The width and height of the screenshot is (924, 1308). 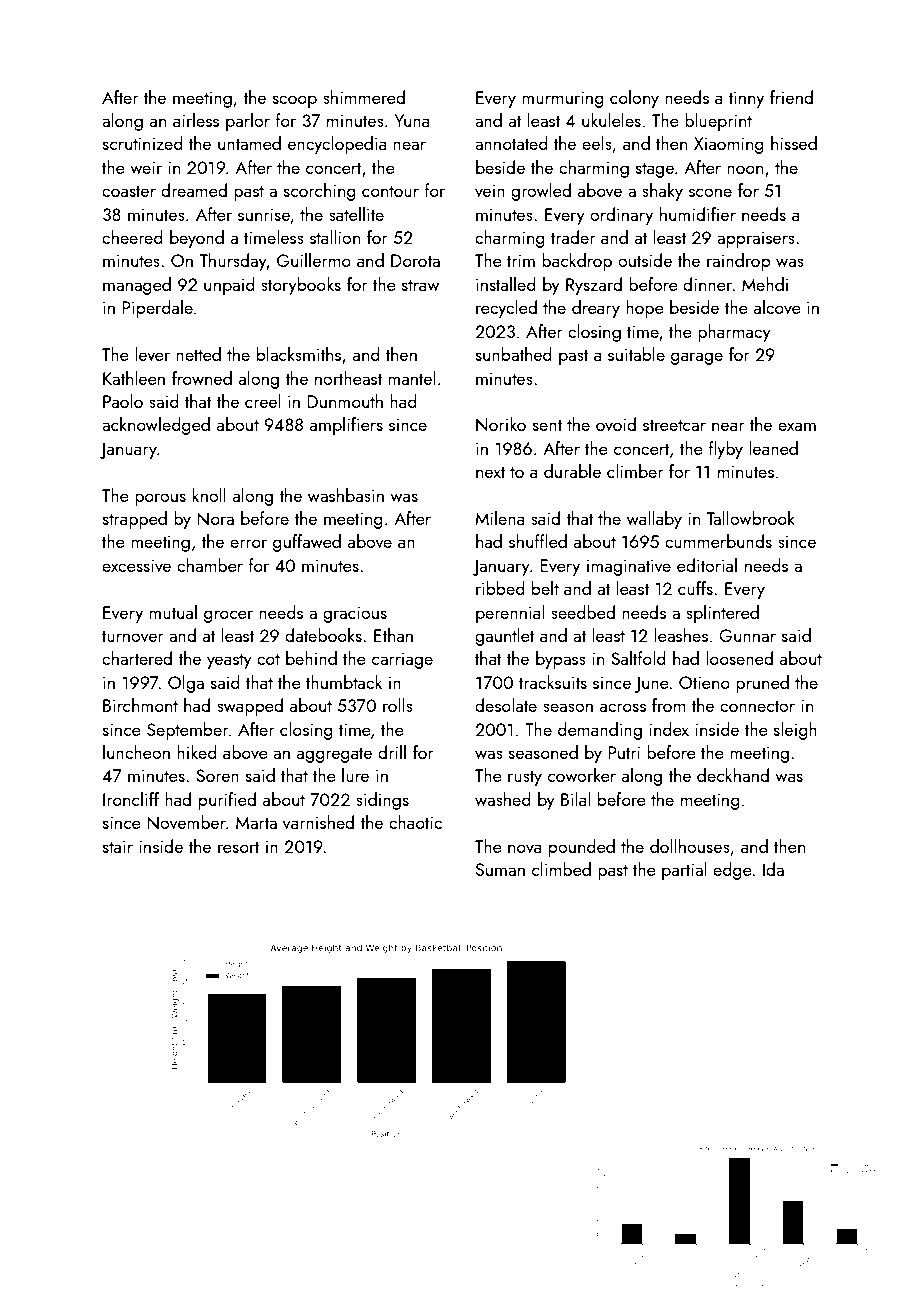 What do you see at coordinates (143, 143) in the screenshot?
I see `scrutinized` at bounding box center [143, 143].
